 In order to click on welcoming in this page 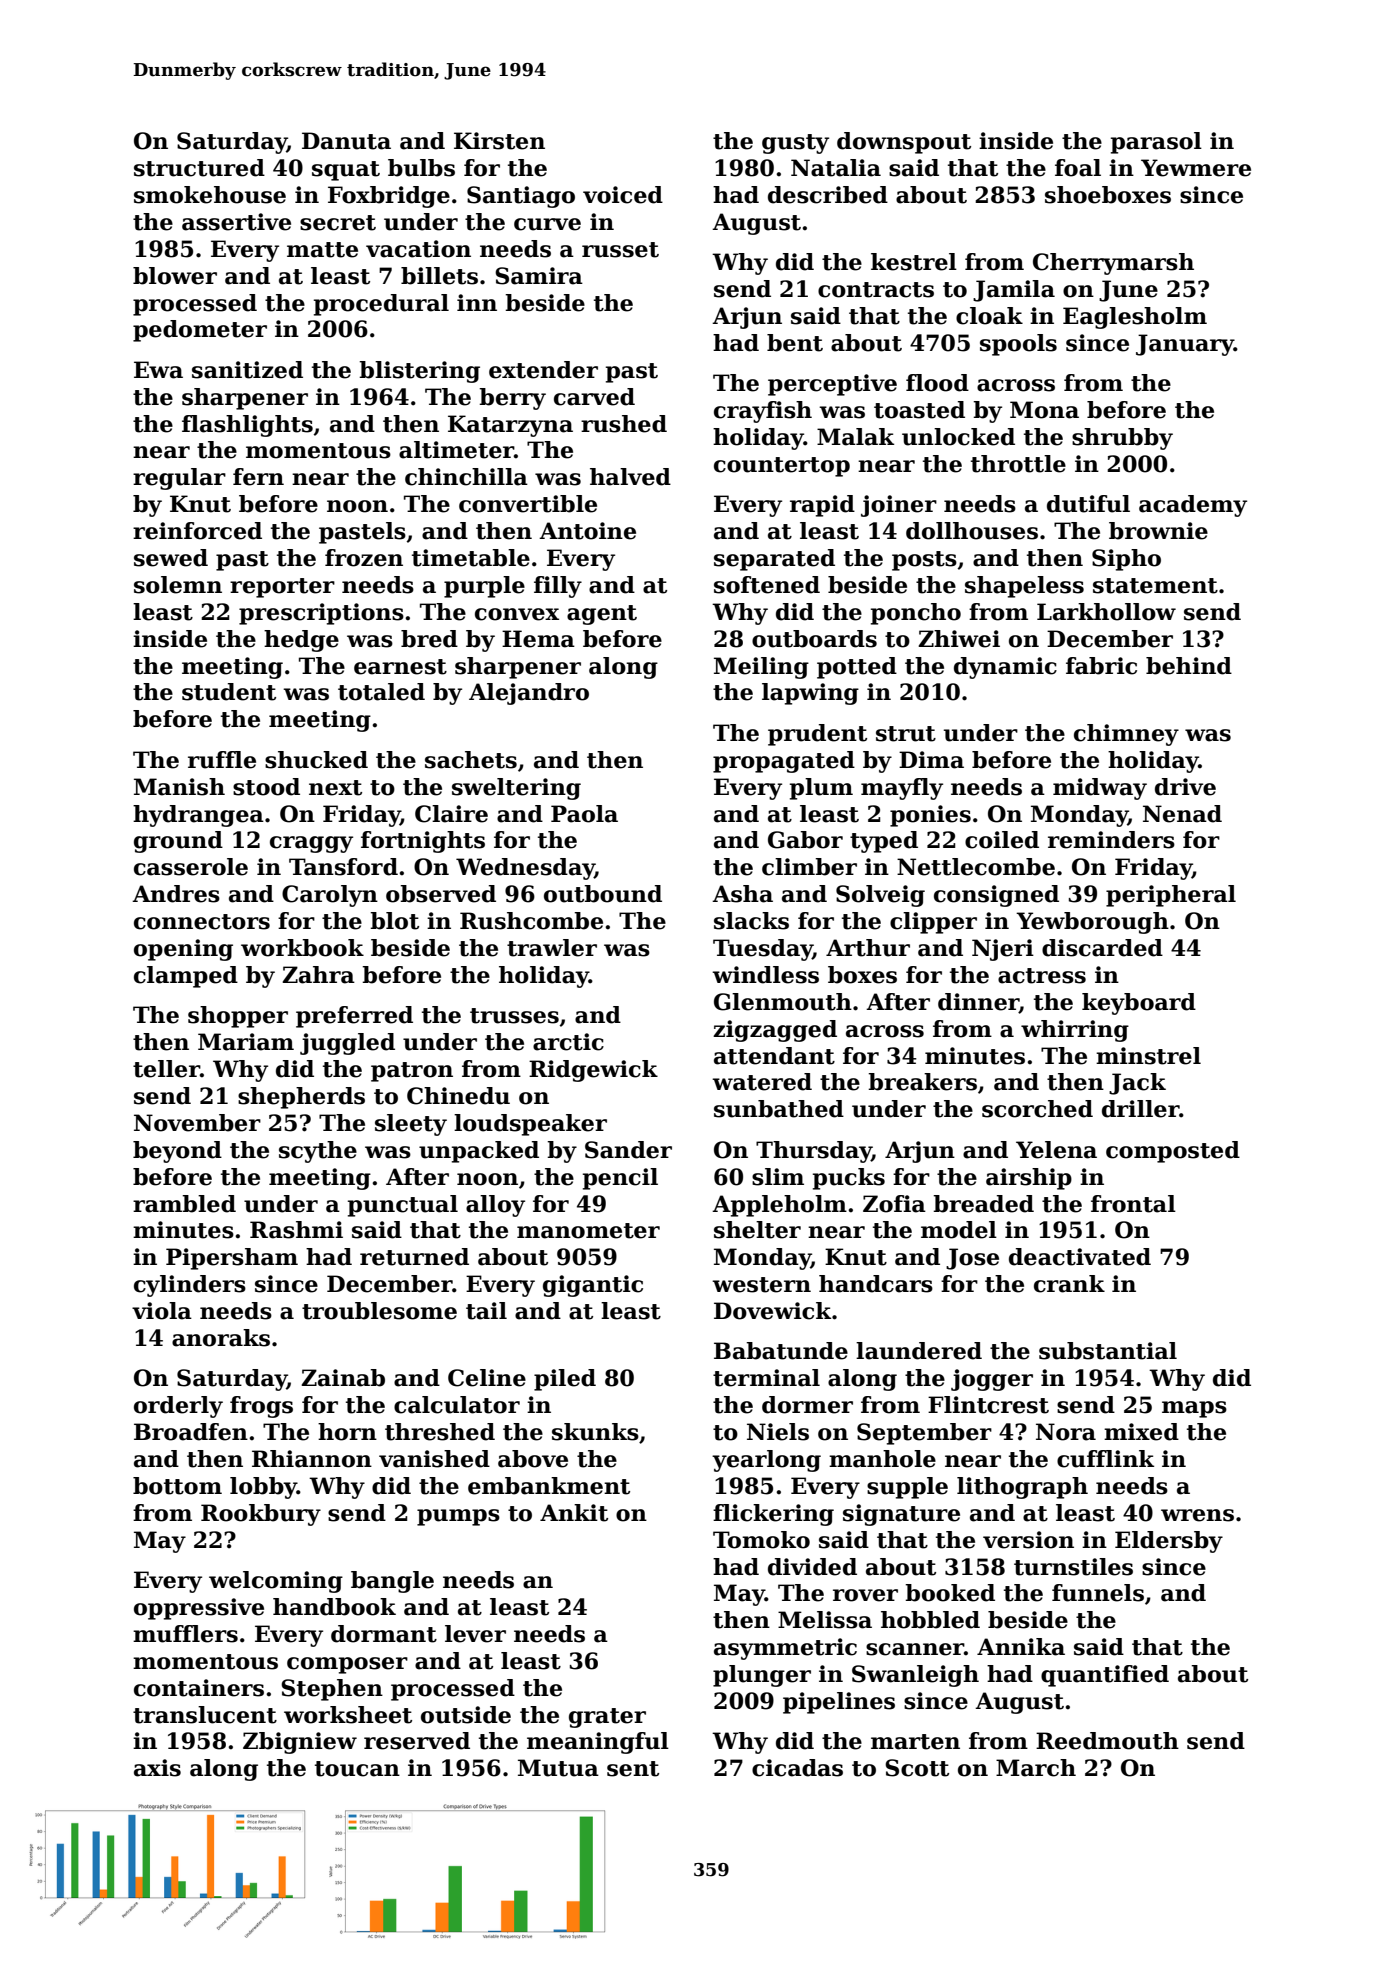, I will do `click(276, 1582)`.
